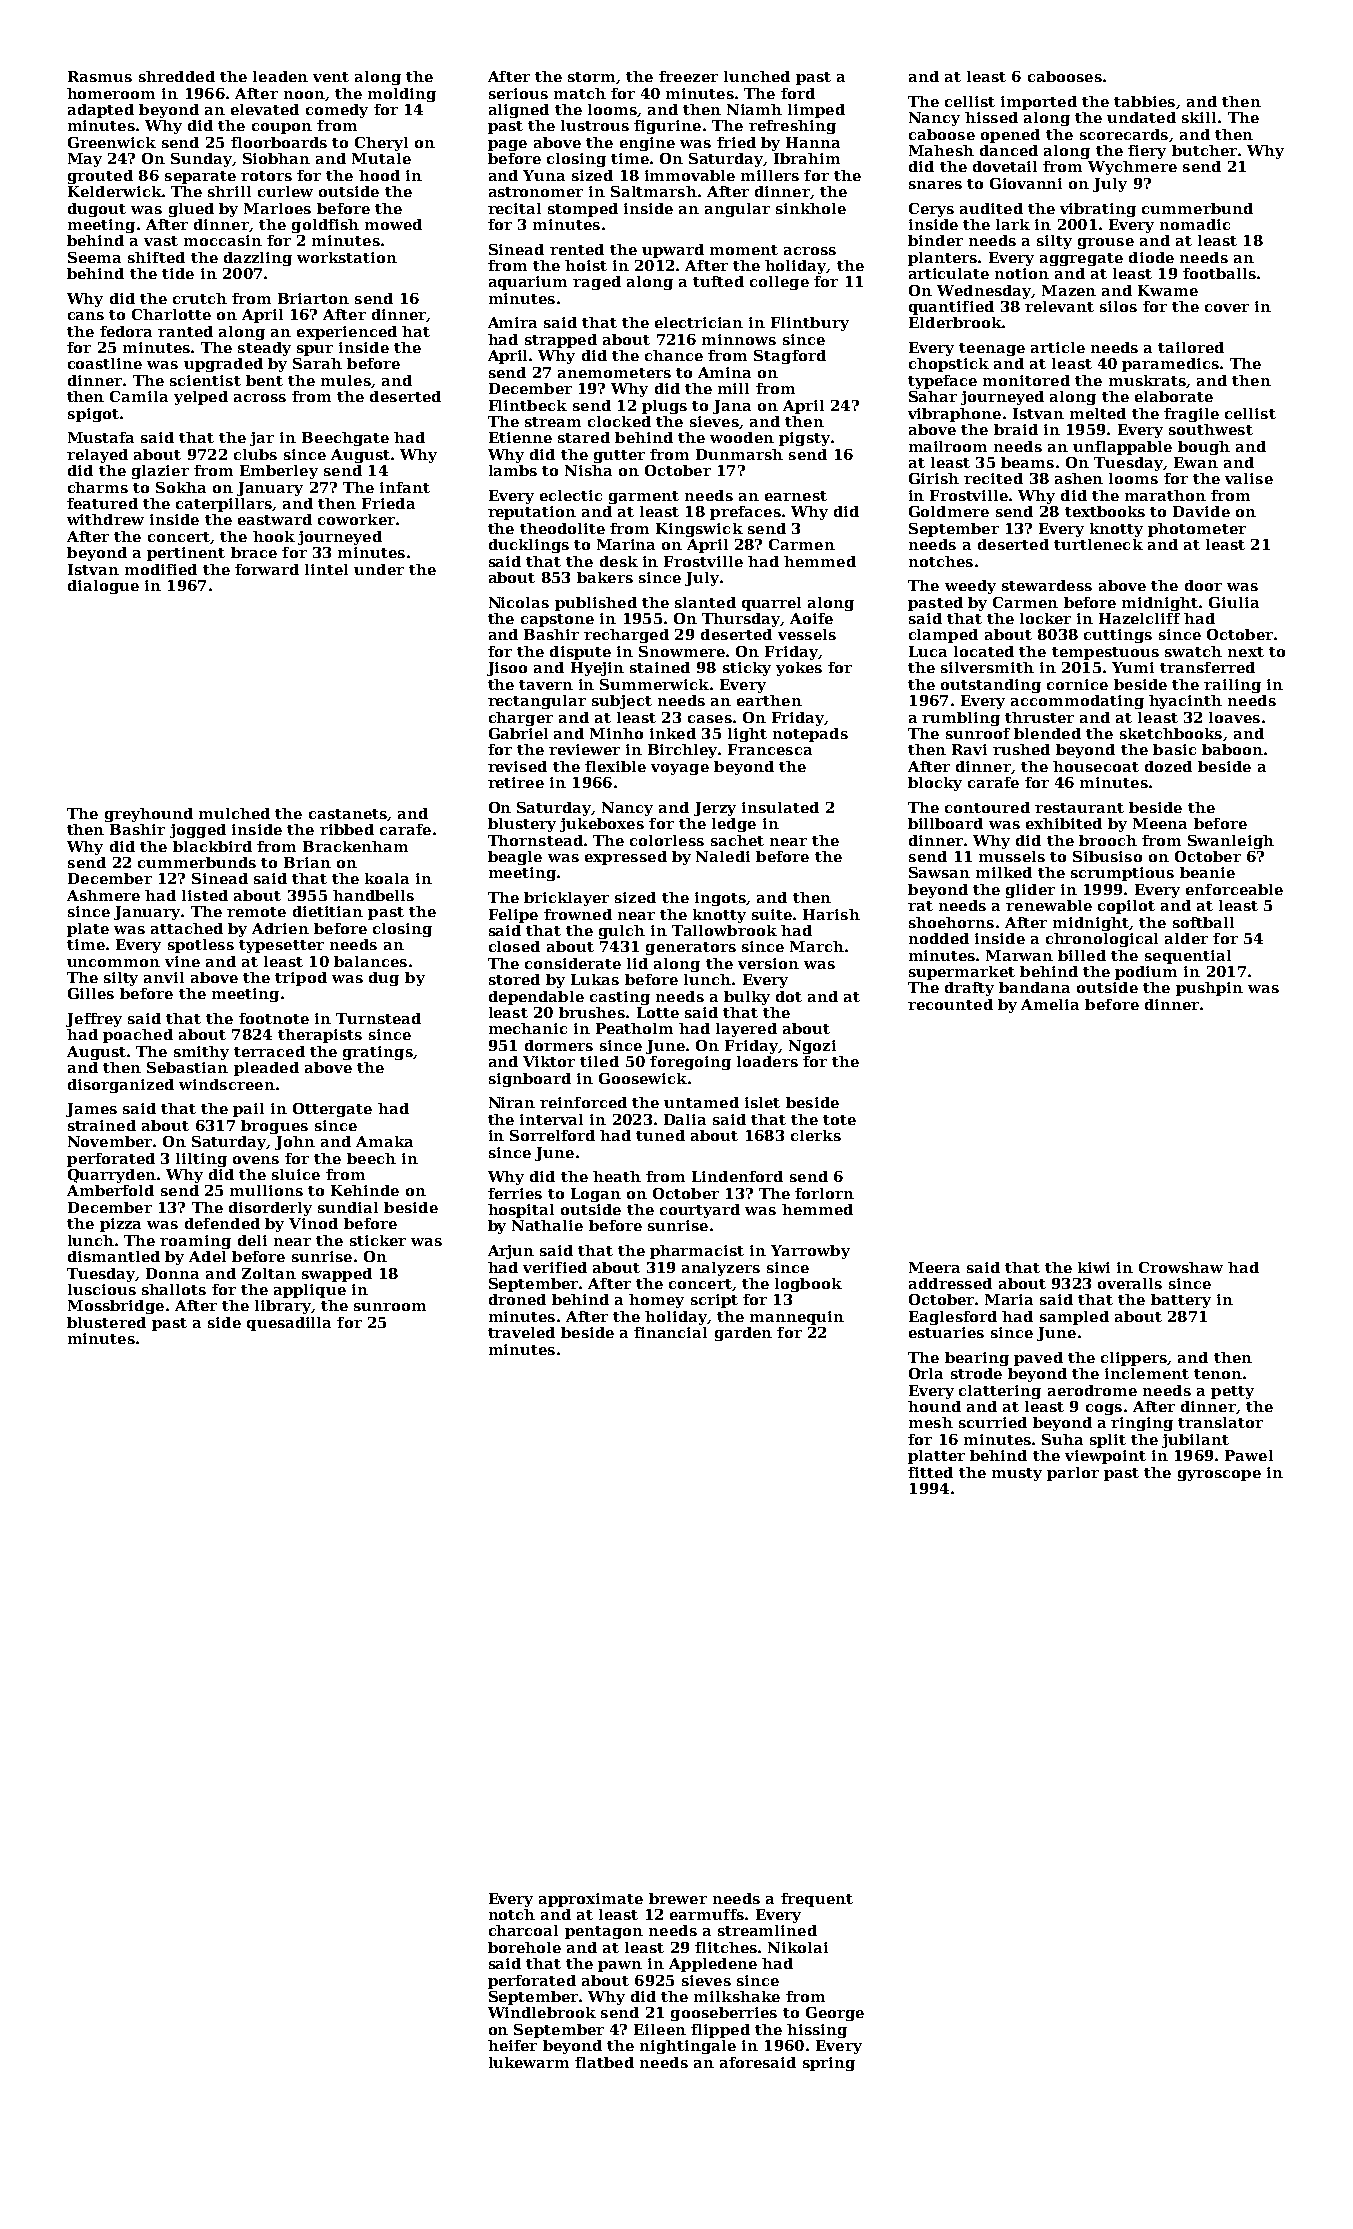 This image has width=1353, height=2229. Describe the element at coordinates (212, 846) in the image. I see `blackbird` at that location.
